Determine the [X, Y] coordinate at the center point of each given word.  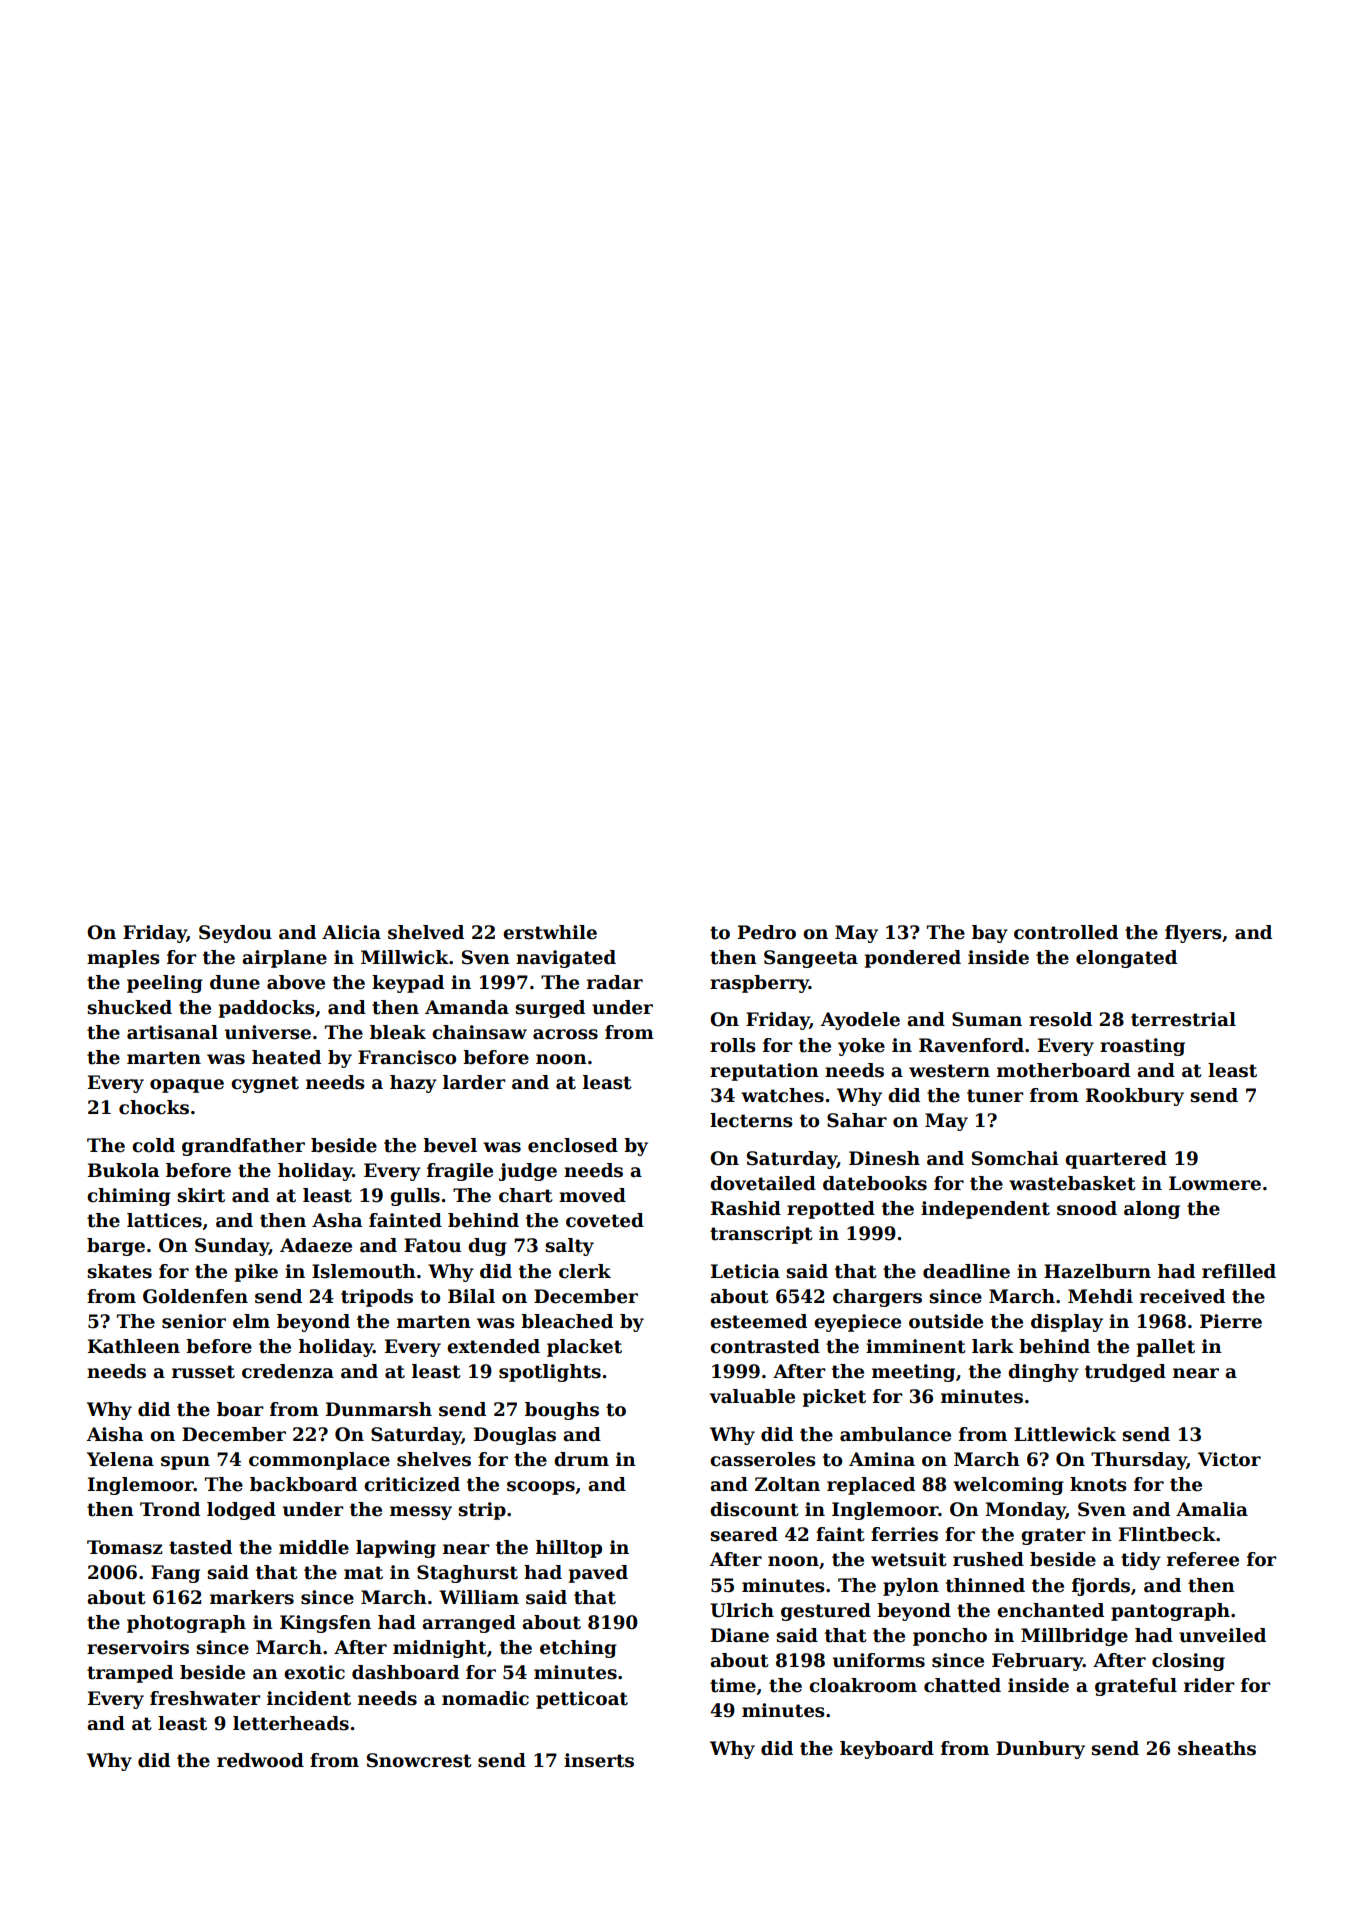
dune [235, 982]
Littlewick [1065, 1434]
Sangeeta [811, 959]
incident [309, 1698]
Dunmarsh [379, 1409]
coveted [605, 1220]
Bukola [123, 1170]
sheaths [1217, 1748]
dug [487, 1247]
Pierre [1231, 1321]
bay [990, 934]
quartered [1116, 1160]
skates [119, 1271]
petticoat [582, 1700]
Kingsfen [325, 1624]
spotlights [550, 1373]
